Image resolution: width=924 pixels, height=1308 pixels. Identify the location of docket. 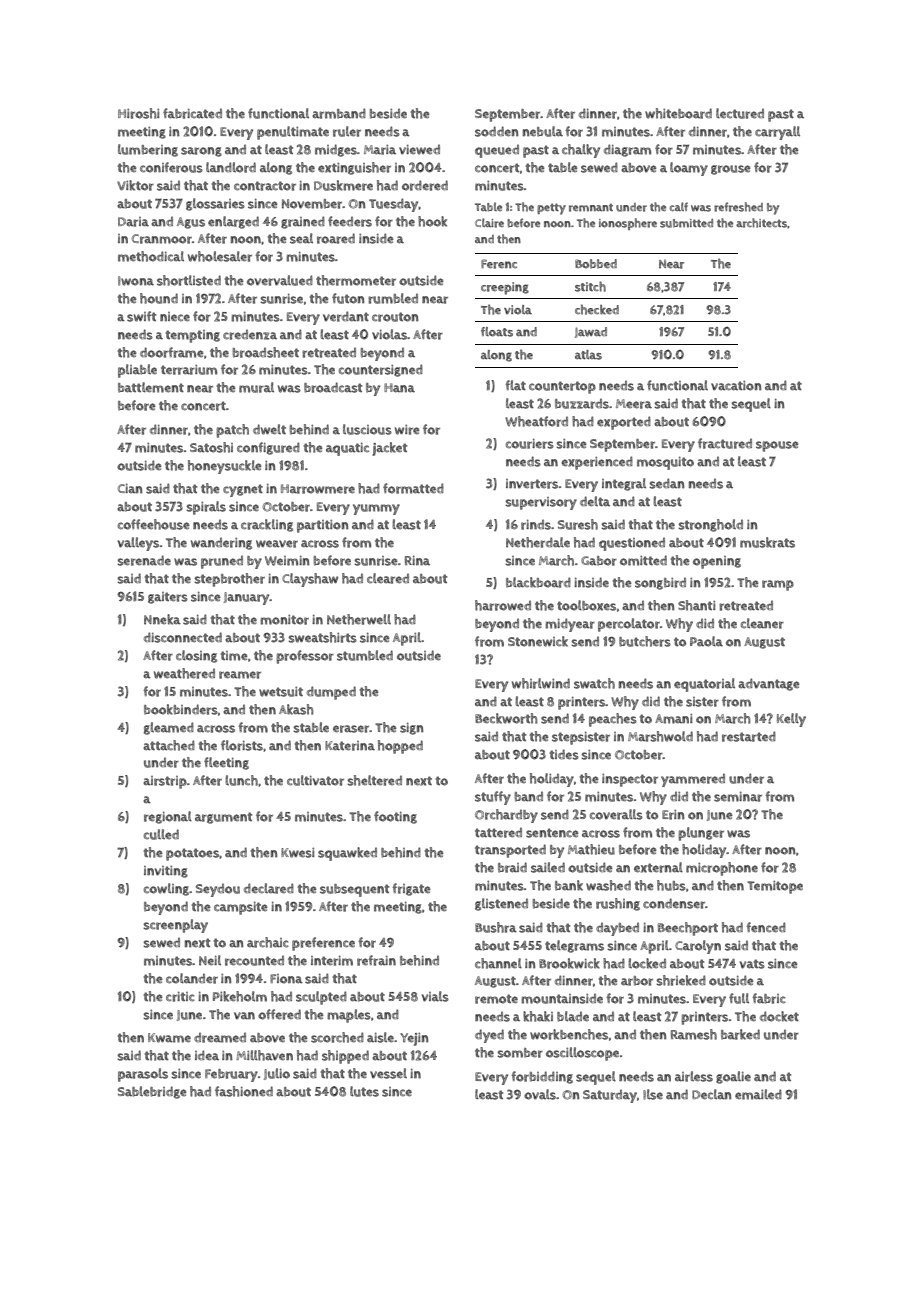
(779, 1016).
